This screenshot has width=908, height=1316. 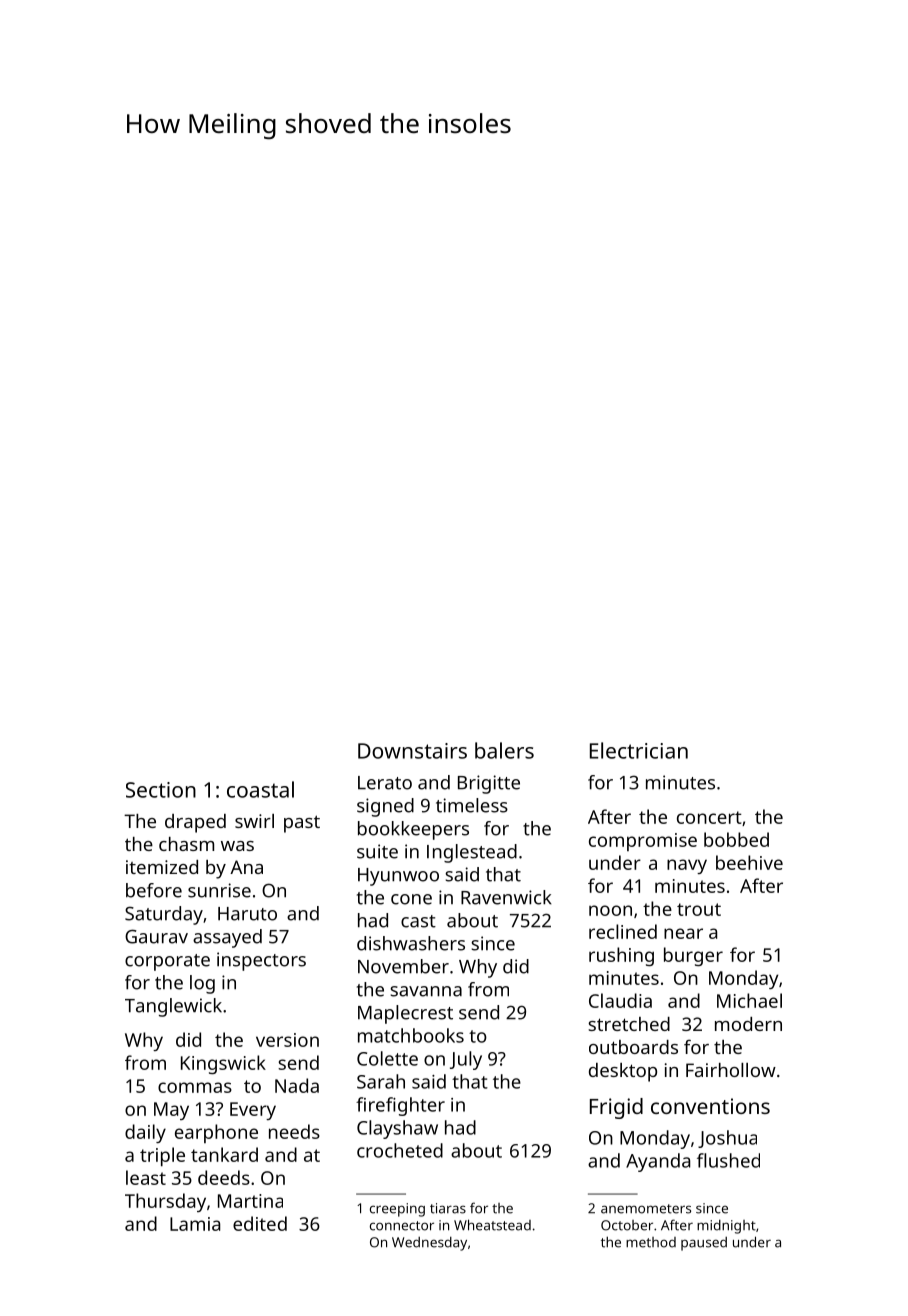 What do you see at coordinates (639, 750) in the screenshot?
I see `Electrician` at bounding box center [639, 750].
